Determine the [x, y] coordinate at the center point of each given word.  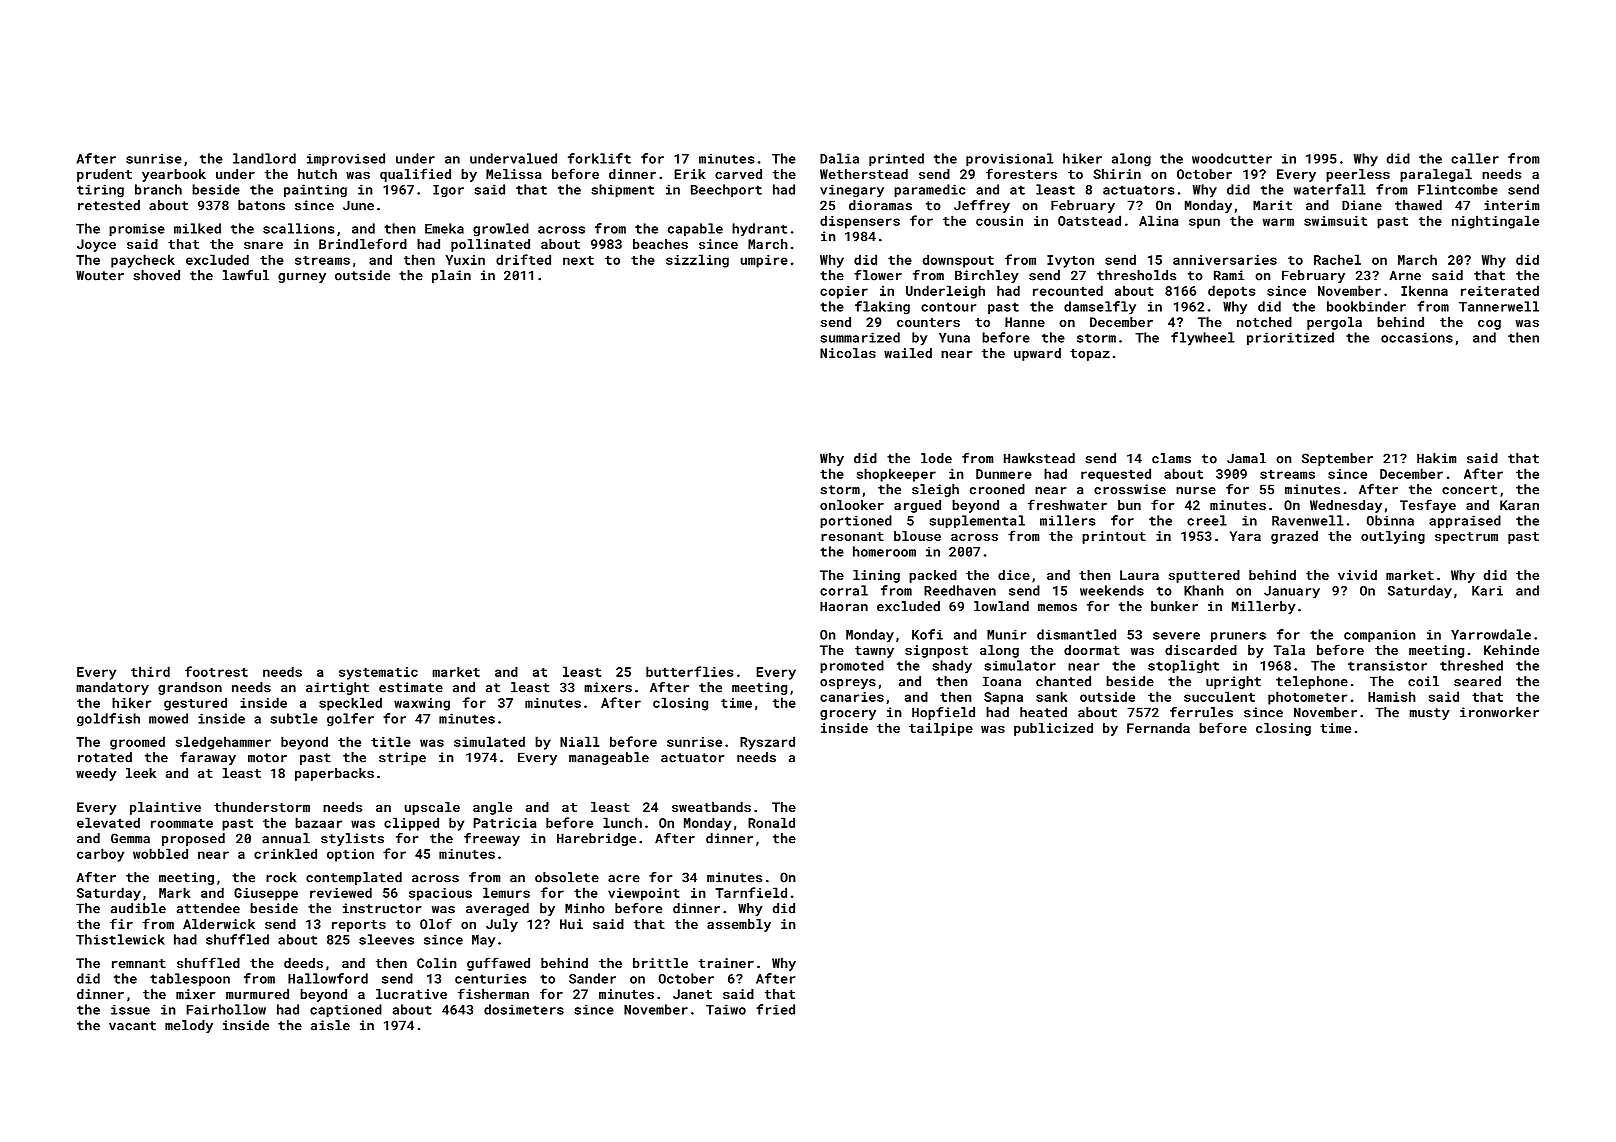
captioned [346, 1010]
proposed [193, 839]
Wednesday [1346, 506]
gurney [302, 278]
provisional [1010, 159]
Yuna [954, 338]
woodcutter [1232, 158]
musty [1429, 714]
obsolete [567, 877]
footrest [216, 671]
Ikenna [1424, 290]
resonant [852, 536]
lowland [1001, 606]
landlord [264, 158]
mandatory [112, 688]
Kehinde [1511, 650]
